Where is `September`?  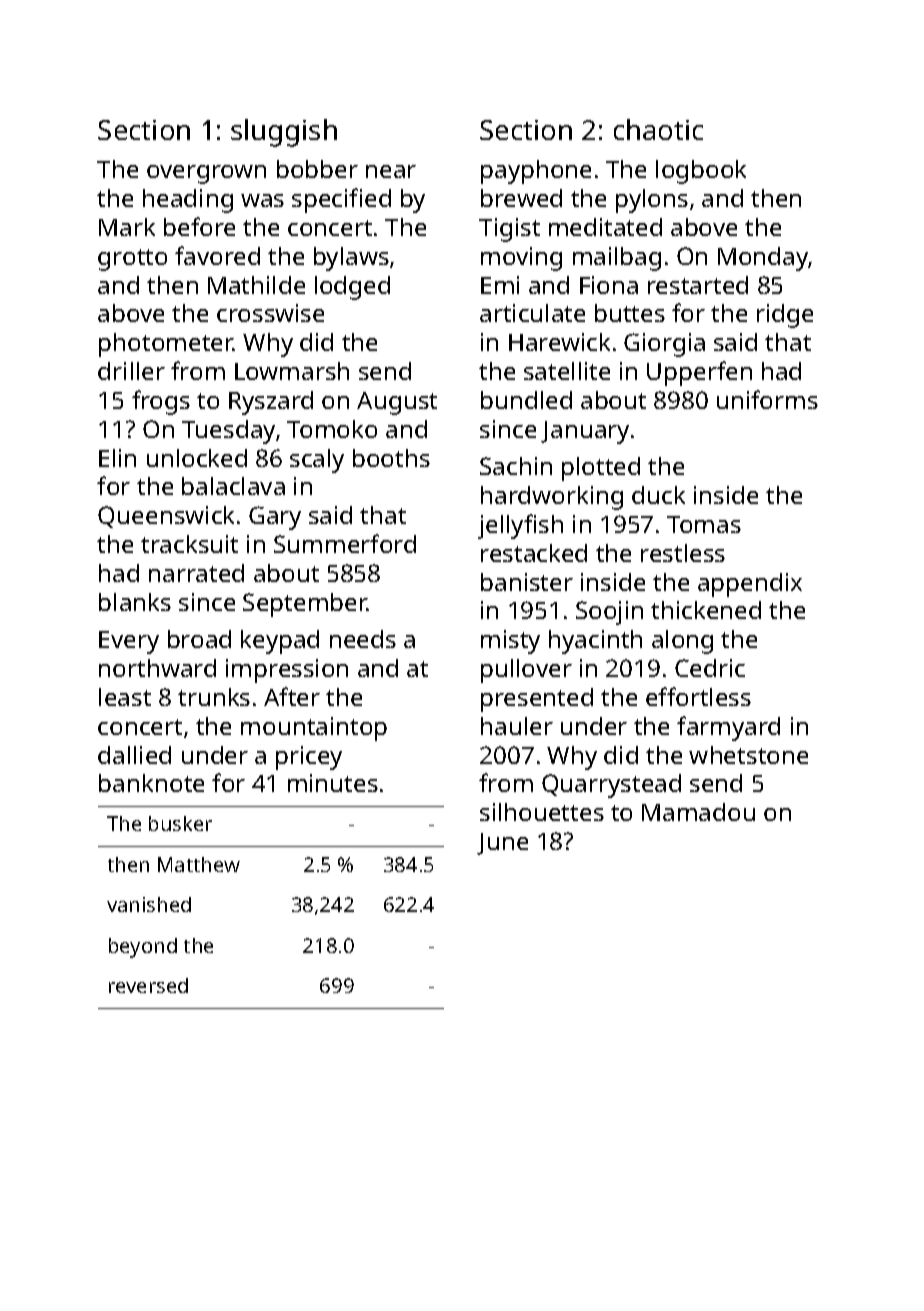 September is located at coordinates (305, 605).
